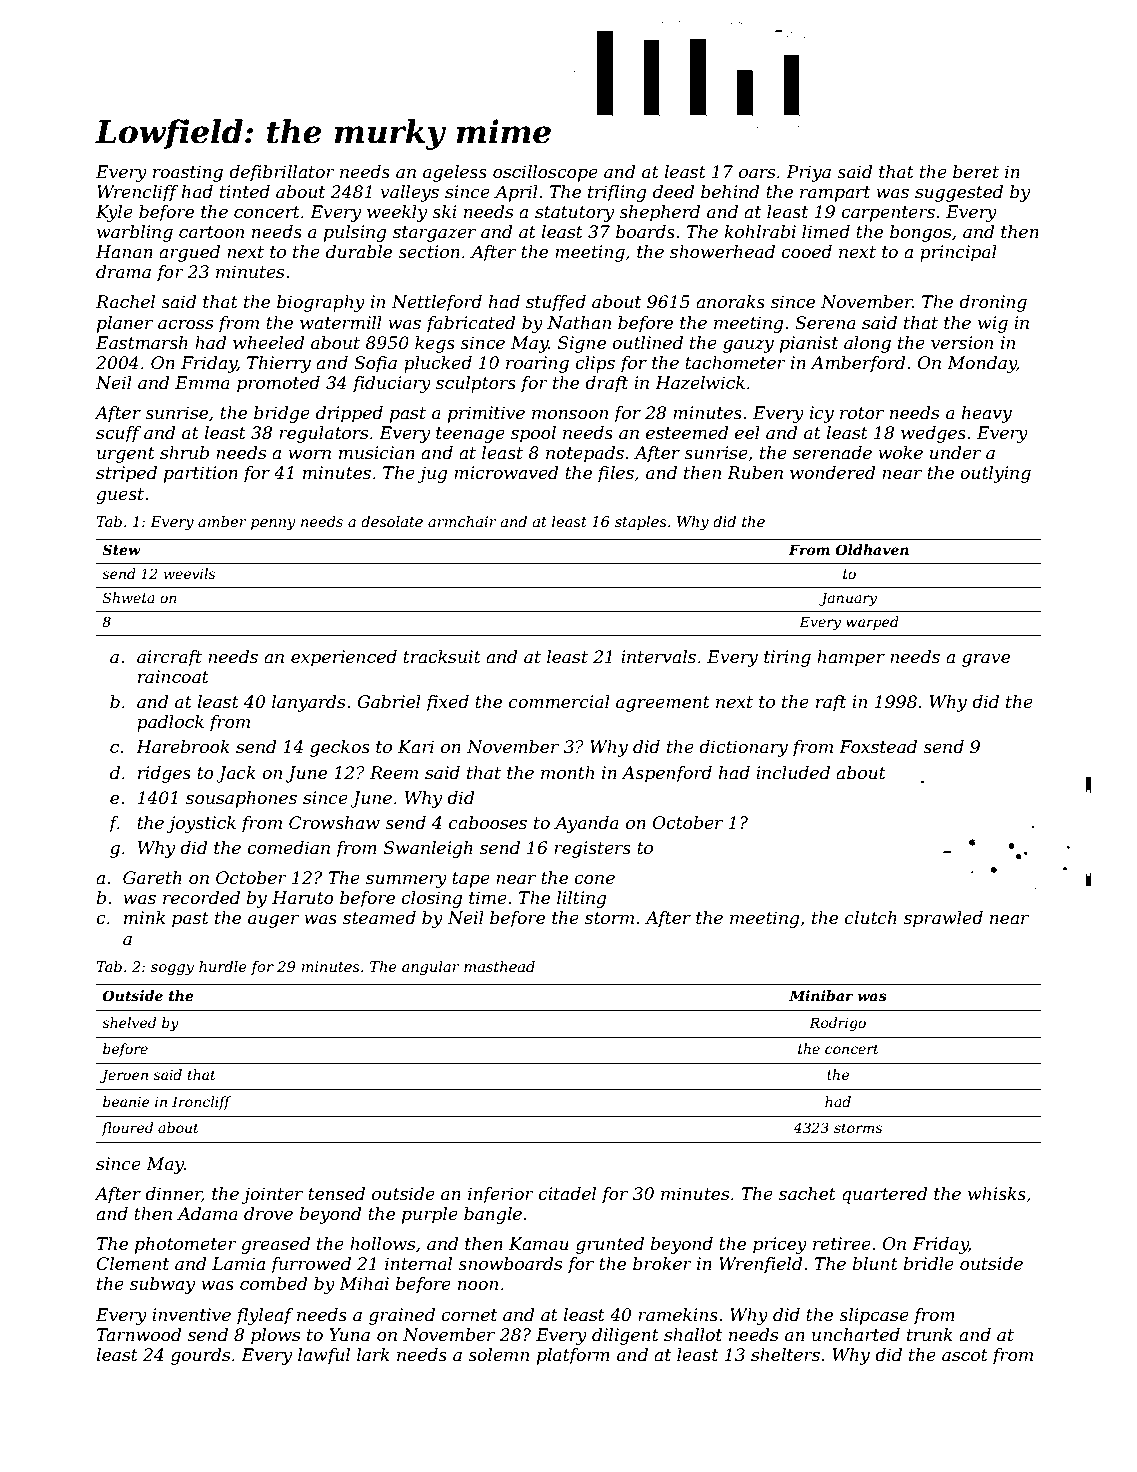  Describe the element at coordinates (647, 343) in the screenshot. I see `outlined` at that location.
